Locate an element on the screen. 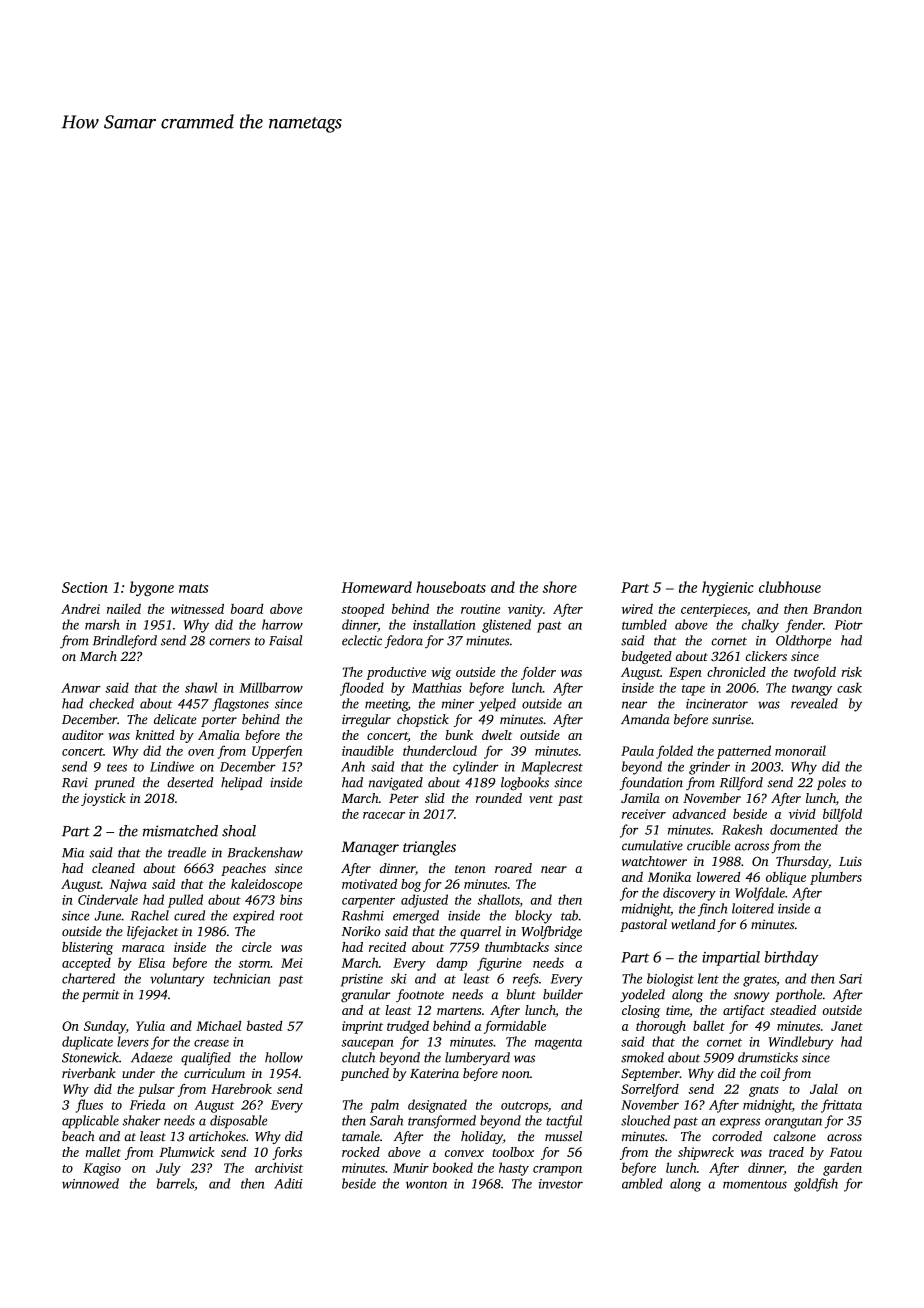 The width and height of the screenshot is (924, 1308). hygienic is located at coordinates (728, 588).
